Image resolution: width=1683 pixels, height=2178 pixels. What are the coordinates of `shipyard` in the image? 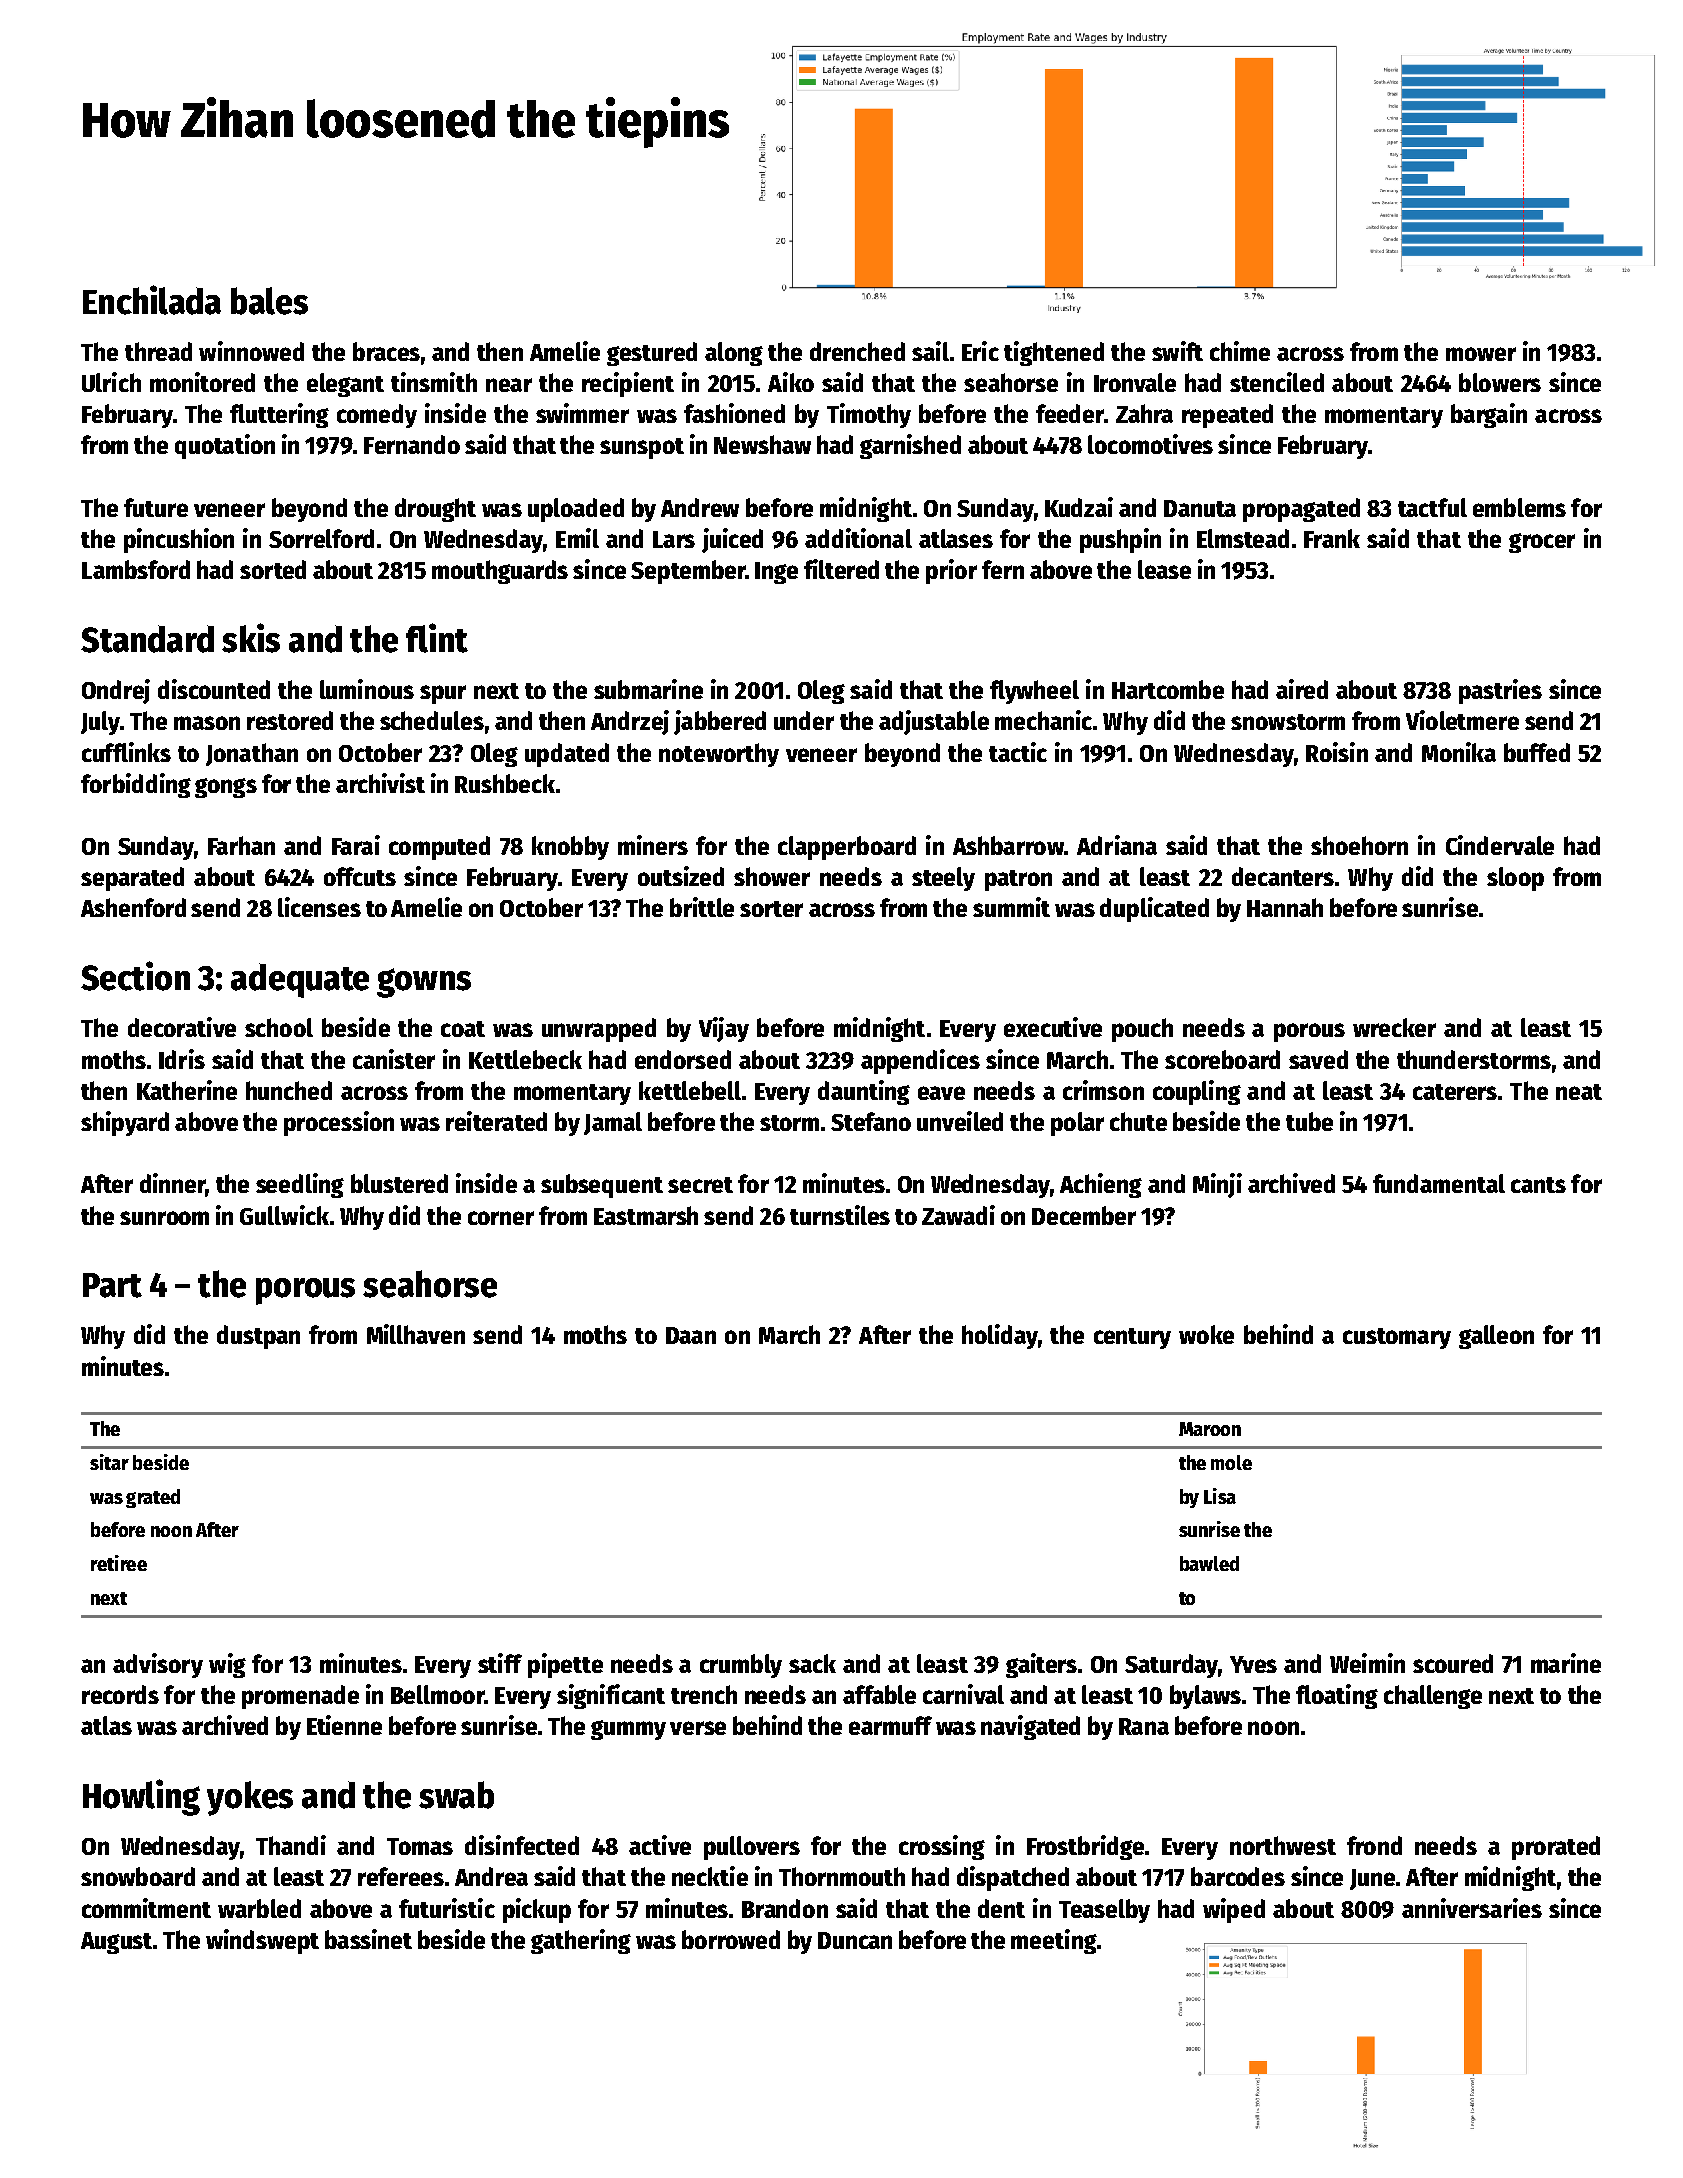 It's located at (125, 1123).
